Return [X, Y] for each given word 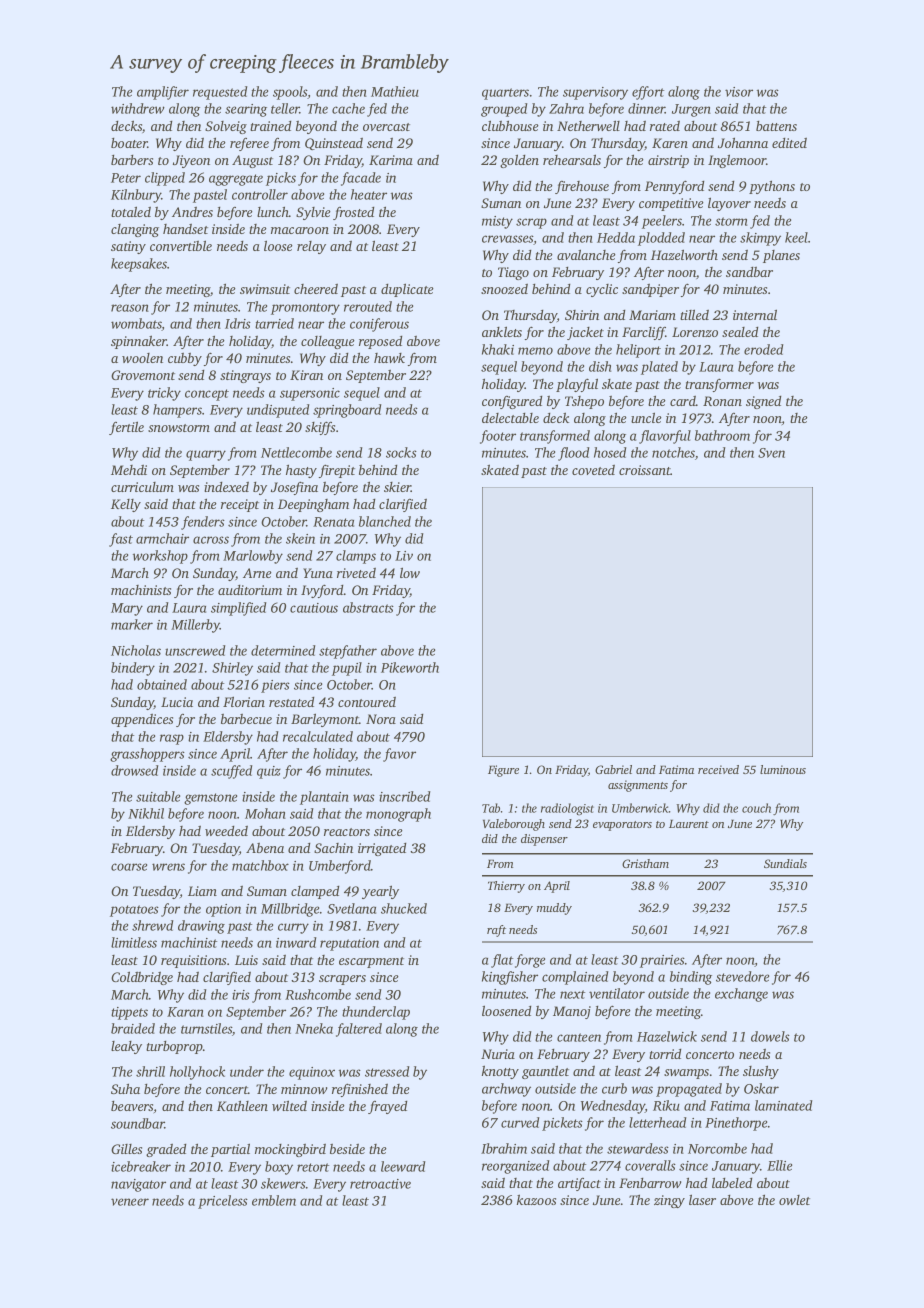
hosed [610, 452]
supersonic [310, 394]
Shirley [232, 669]
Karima [391, 160]
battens [776, 126]
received [718, 769]
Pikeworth [410, 667]
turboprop [174, 1047]
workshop [160, 557]
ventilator [617, 993]
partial [230, 1150]
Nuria [498, 1054]
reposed [381, 342]
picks [281, 179]
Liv [404, 556]
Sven [771, 453]
